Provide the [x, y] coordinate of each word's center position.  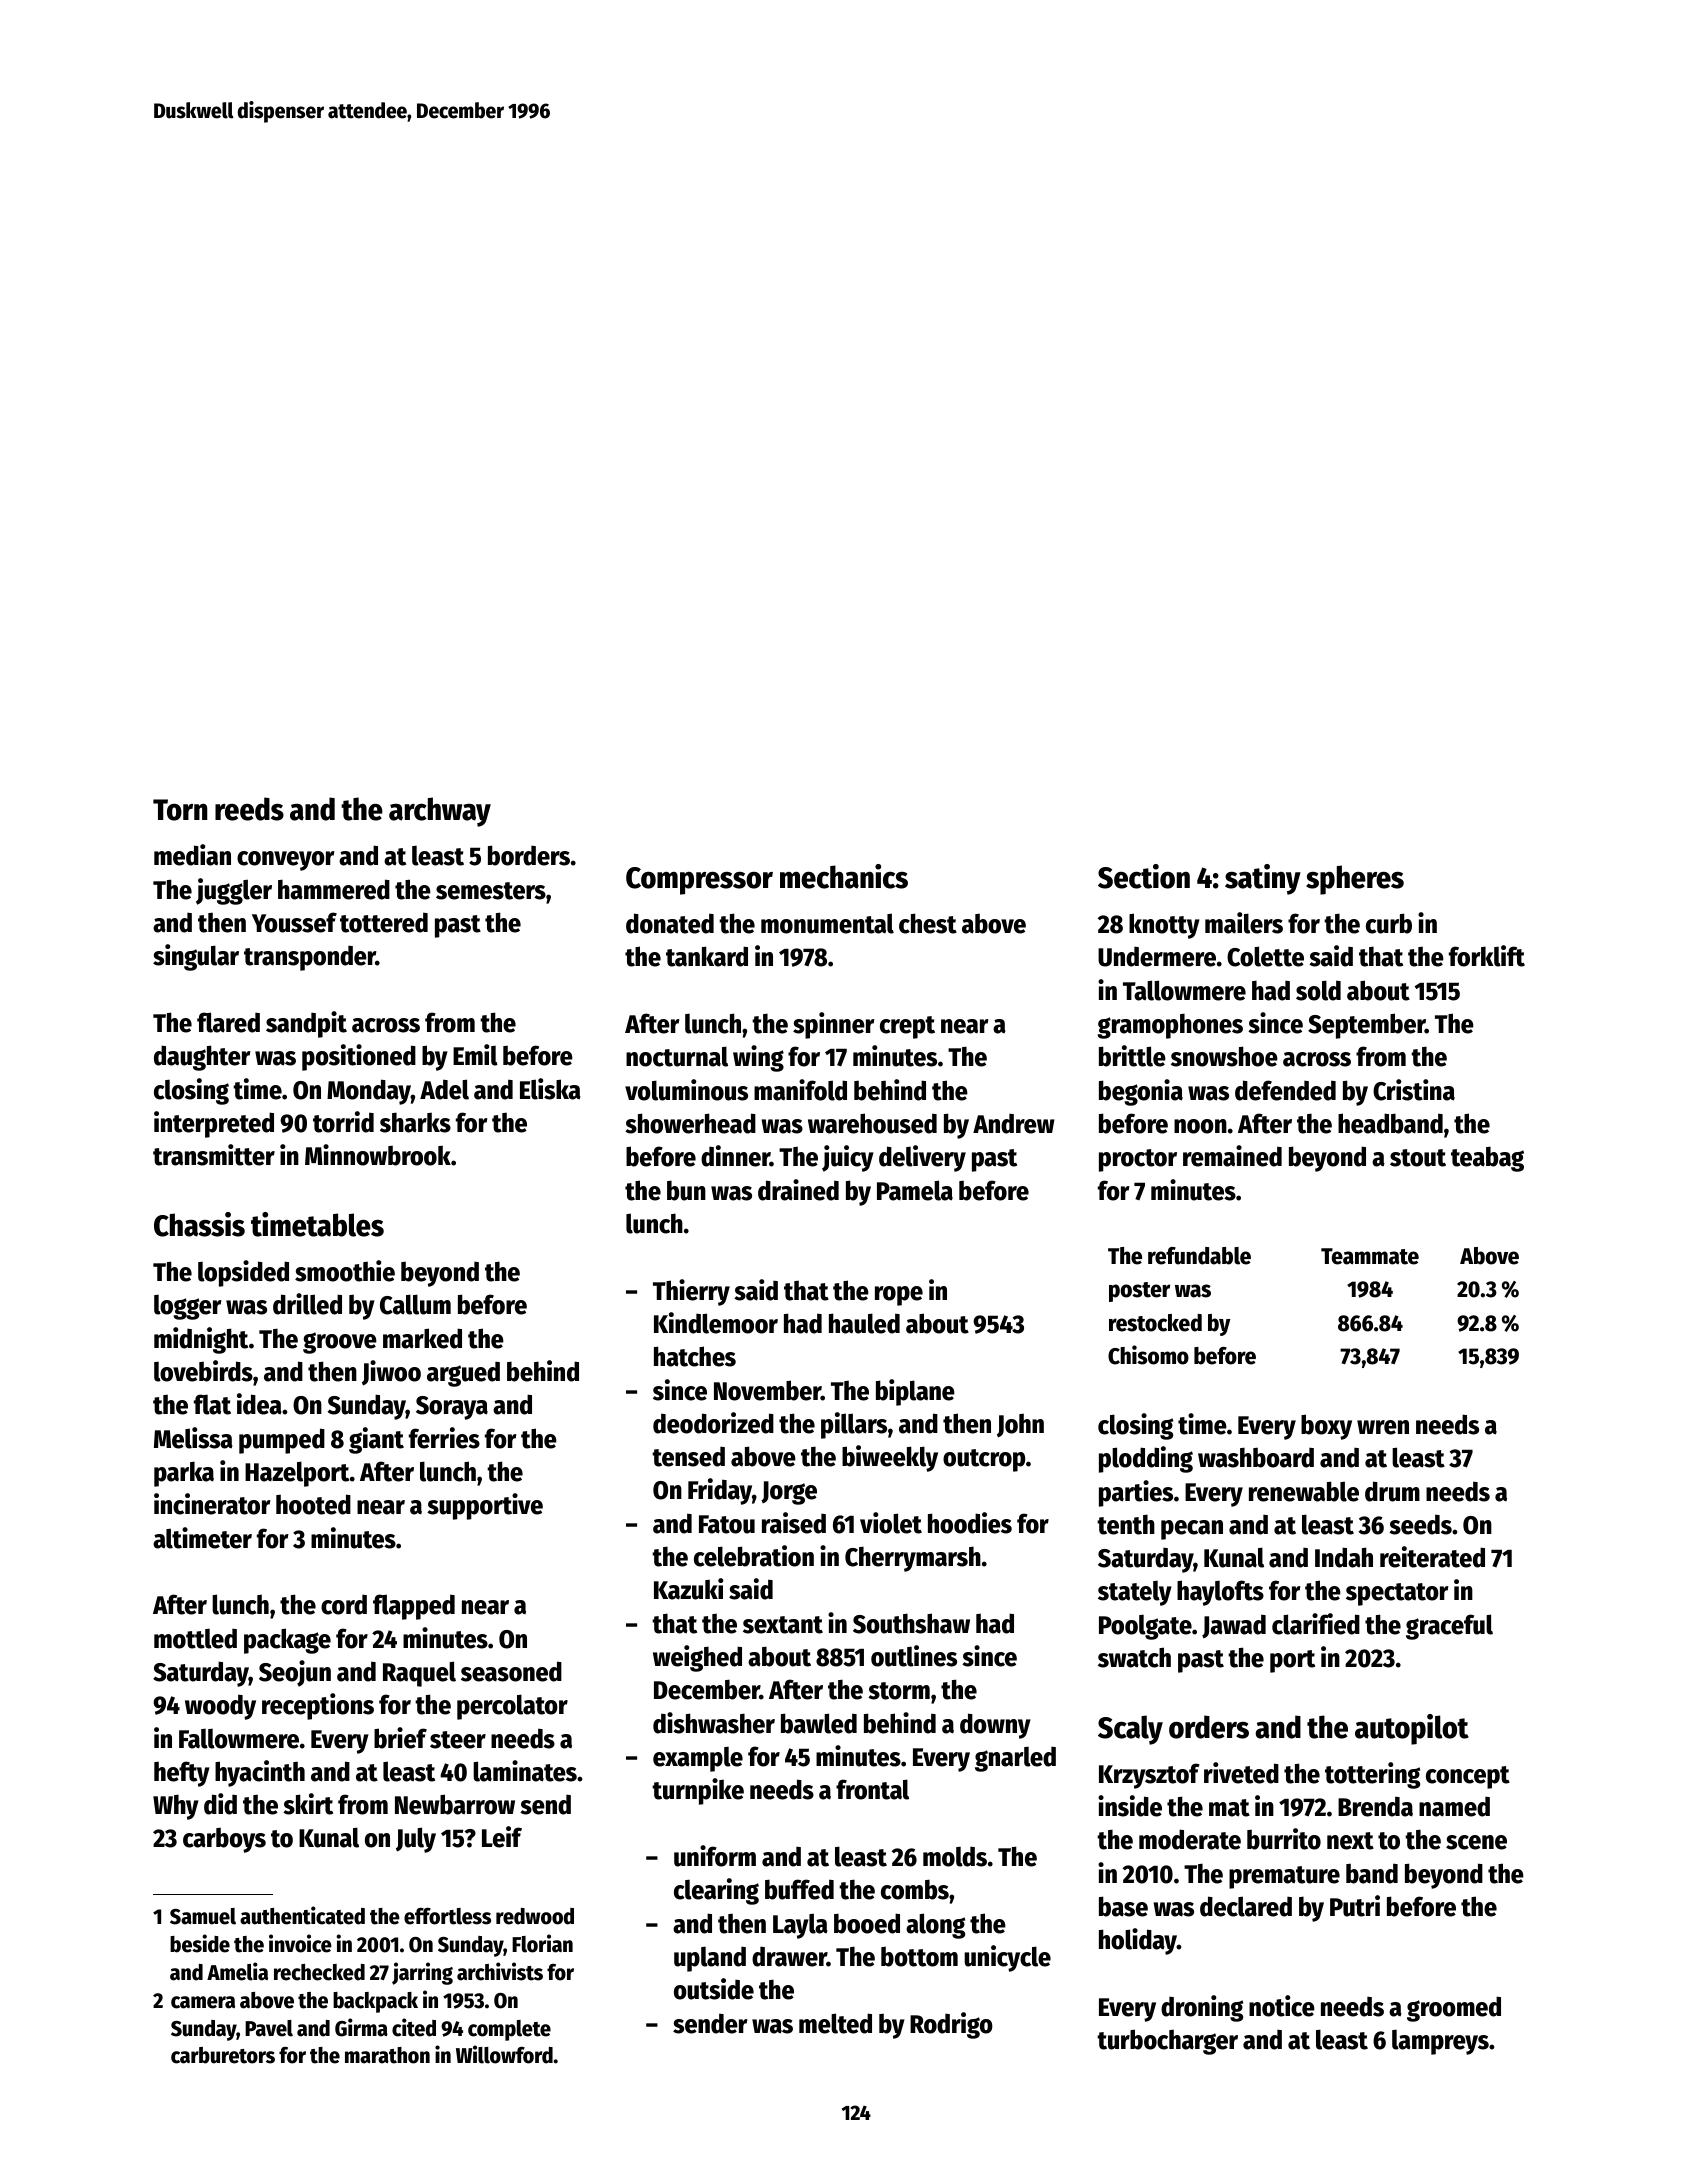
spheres [1355, 880]
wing [758, 1058]
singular [196, 957]
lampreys [1440, 2042]
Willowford [504, 2054]
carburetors [223, 2055]
